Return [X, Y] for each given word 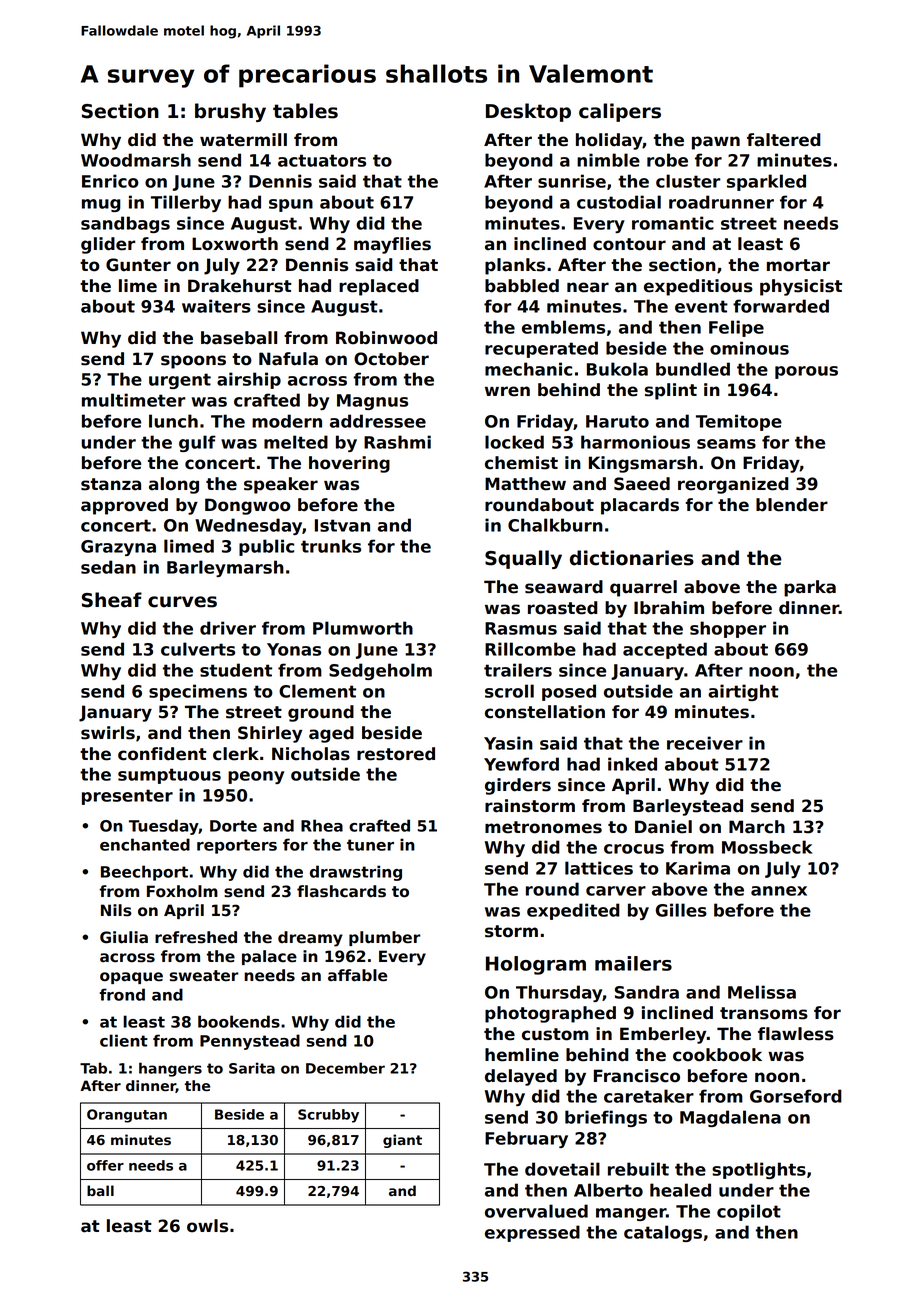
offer [105, 1165]
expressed [532, 1233]
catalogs [663, 1233]
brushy [230, 112]
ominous [749, 348]
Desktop [528, 112]
